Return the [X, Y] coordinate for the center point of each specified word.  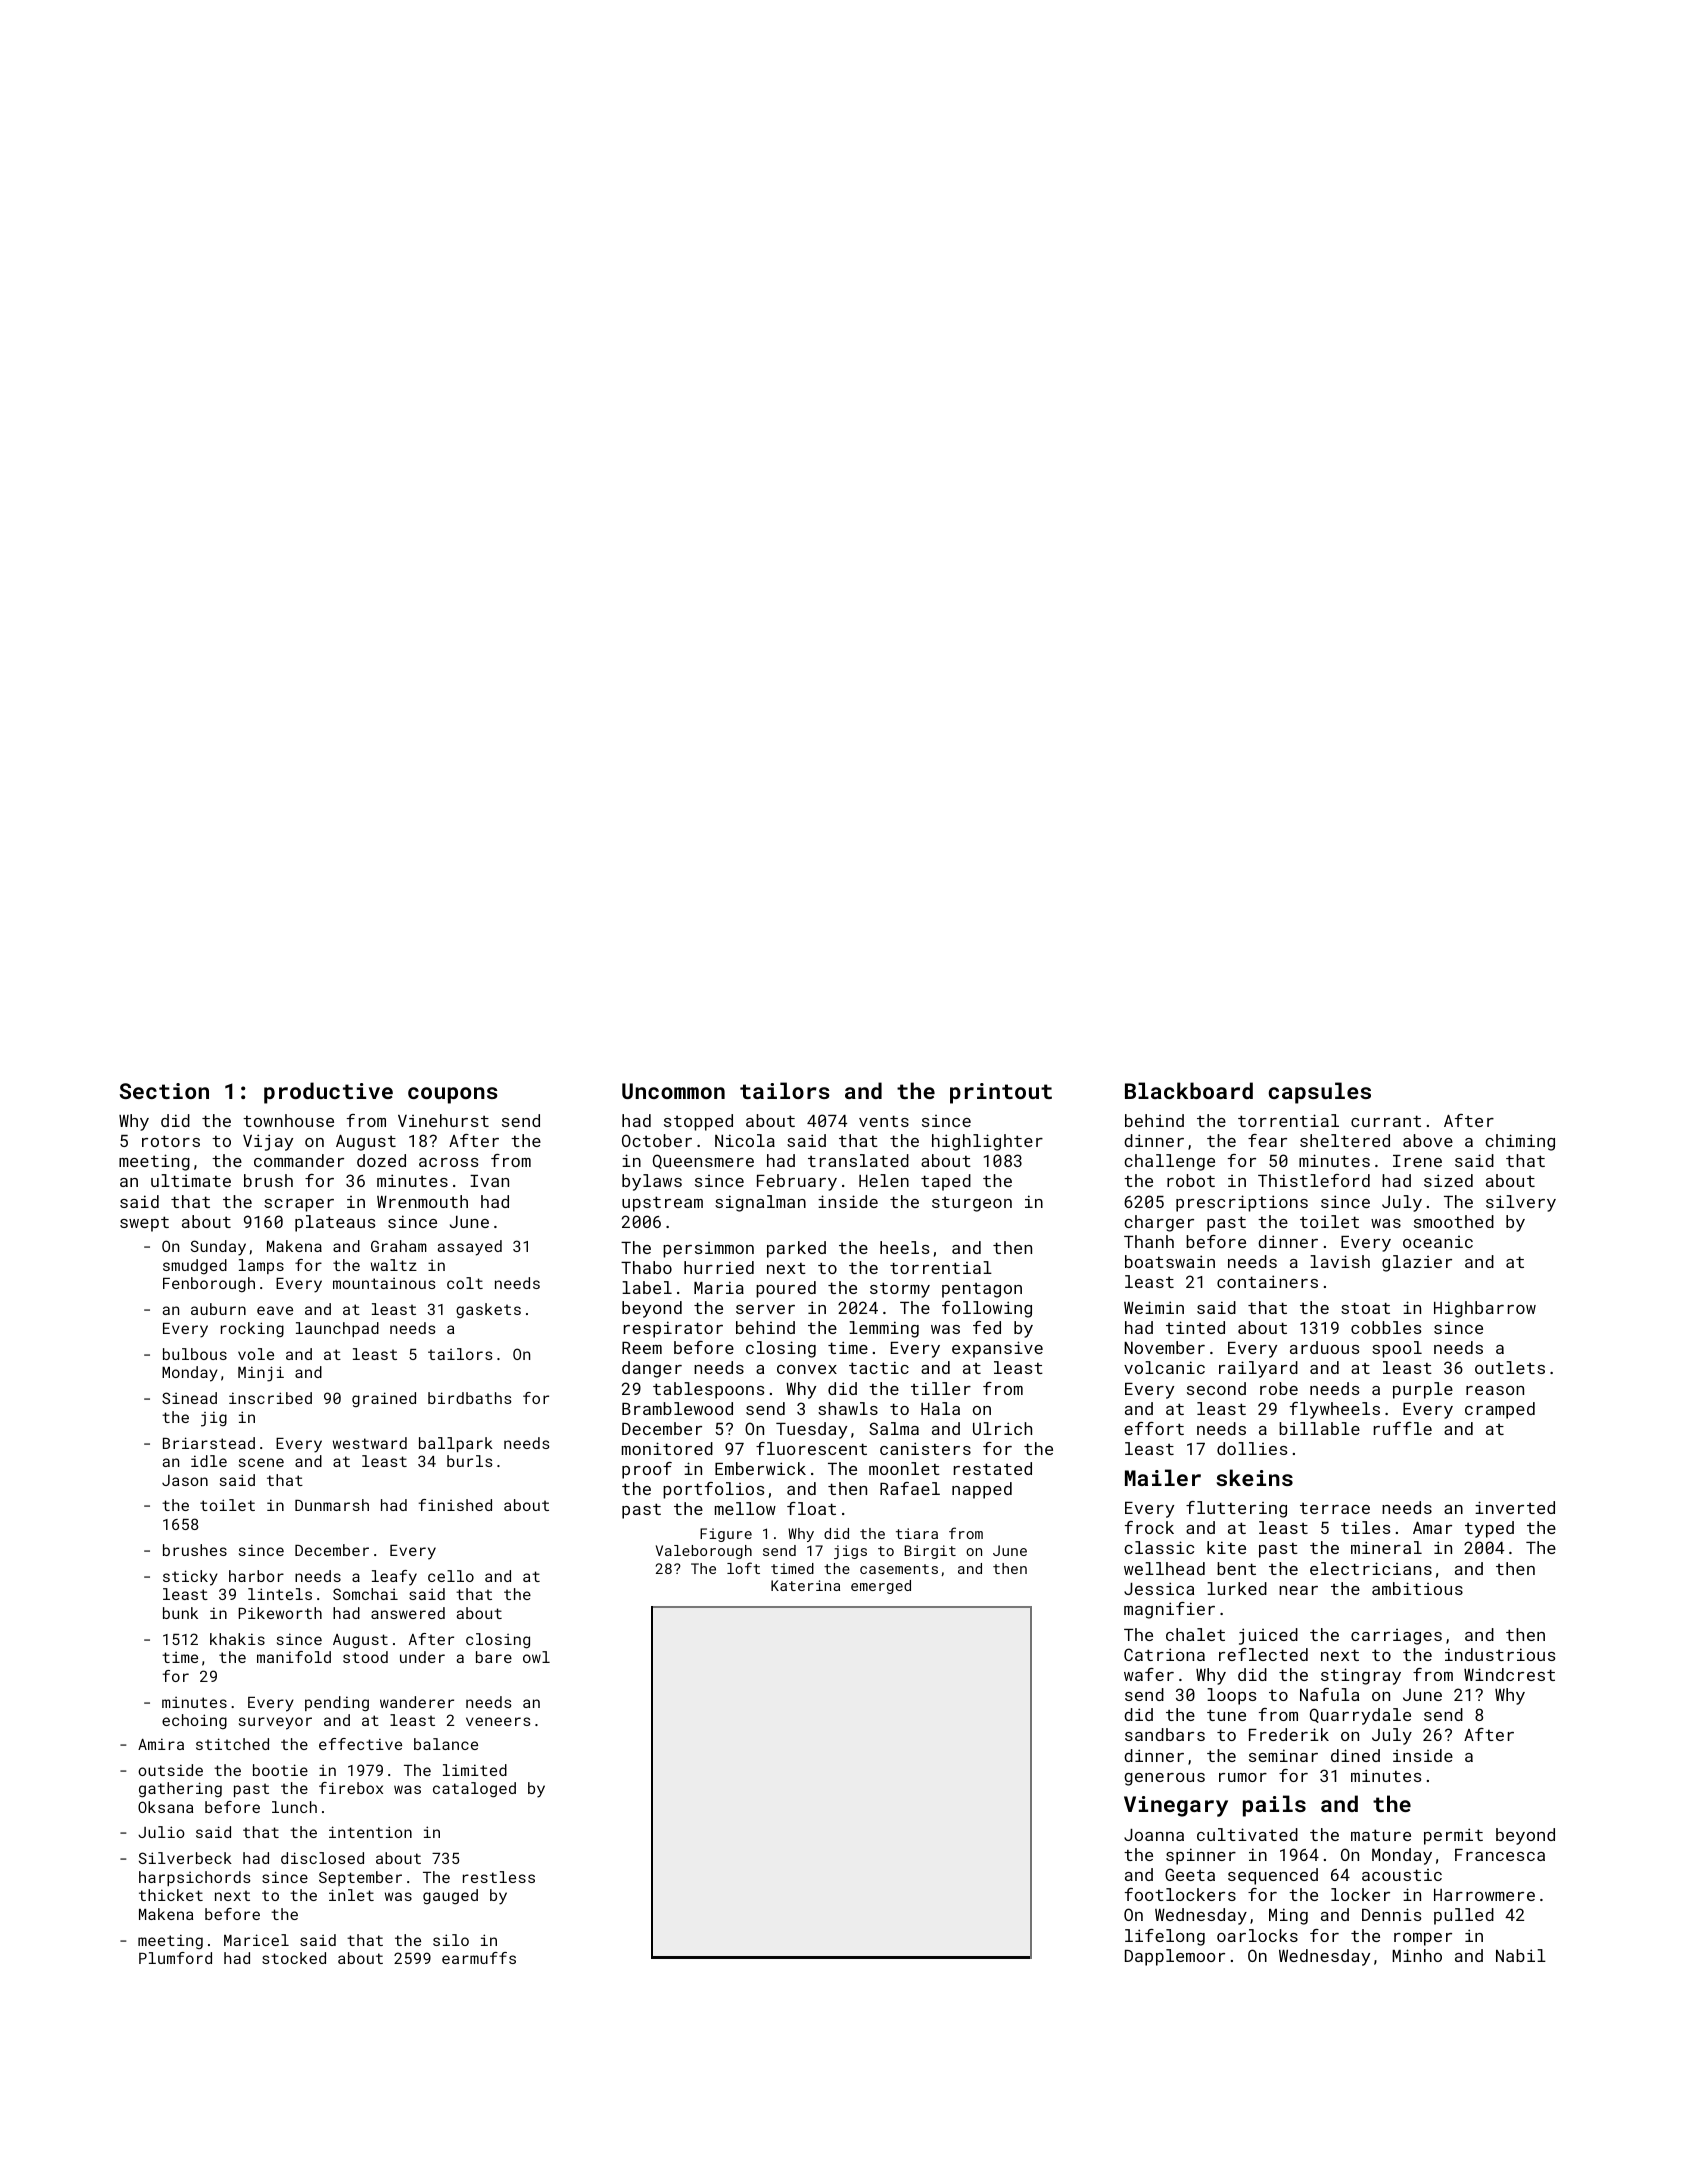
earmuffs [479, 1958]
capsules [1319, 1093]
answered [408, 1613]
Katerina [805, 1585]
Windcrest [1509, 1674]
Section [164, 1091]
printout [1001, 1093]
